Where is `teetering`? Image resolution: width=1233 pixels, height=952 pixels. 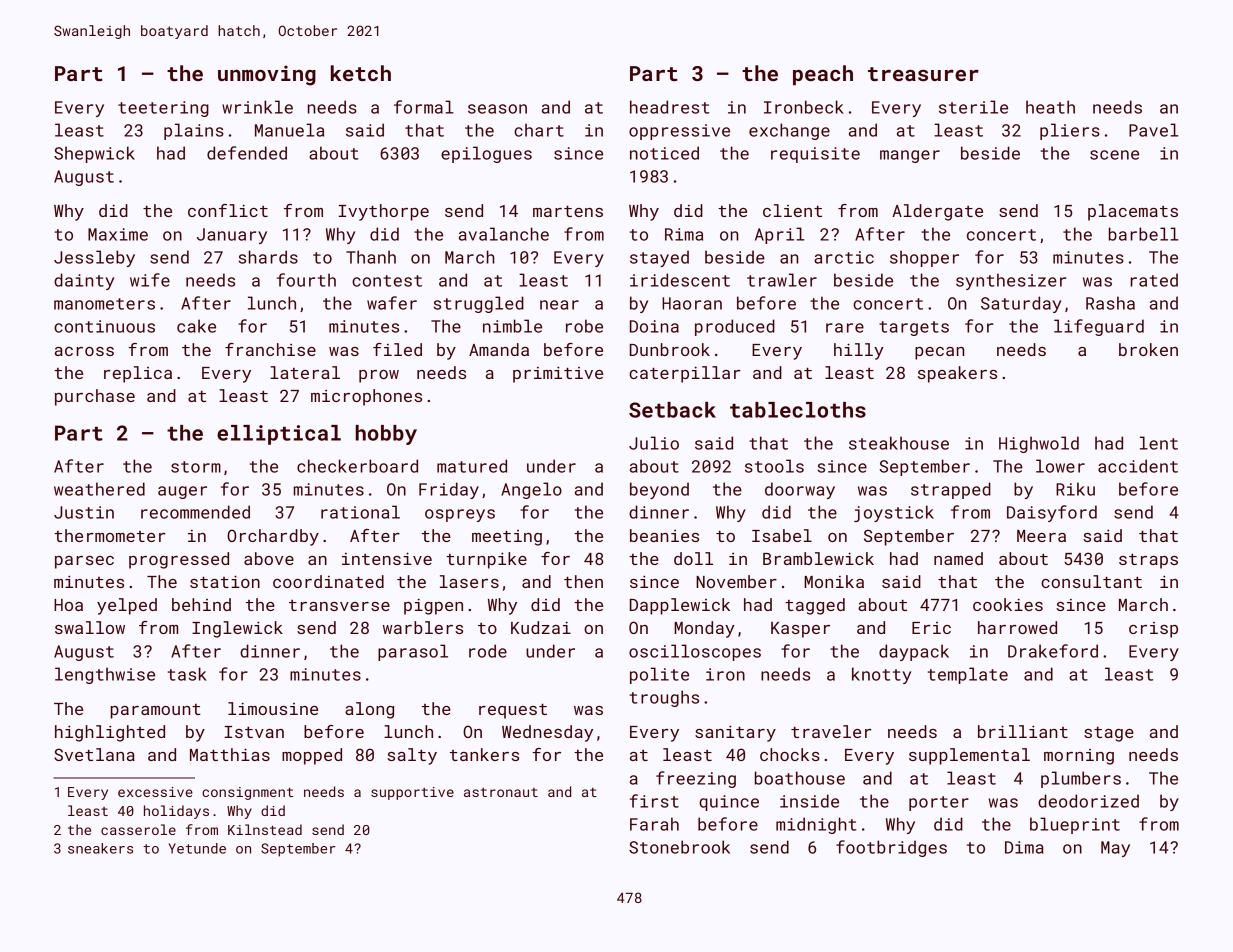 teetering is located at coordinates (163, 109).
